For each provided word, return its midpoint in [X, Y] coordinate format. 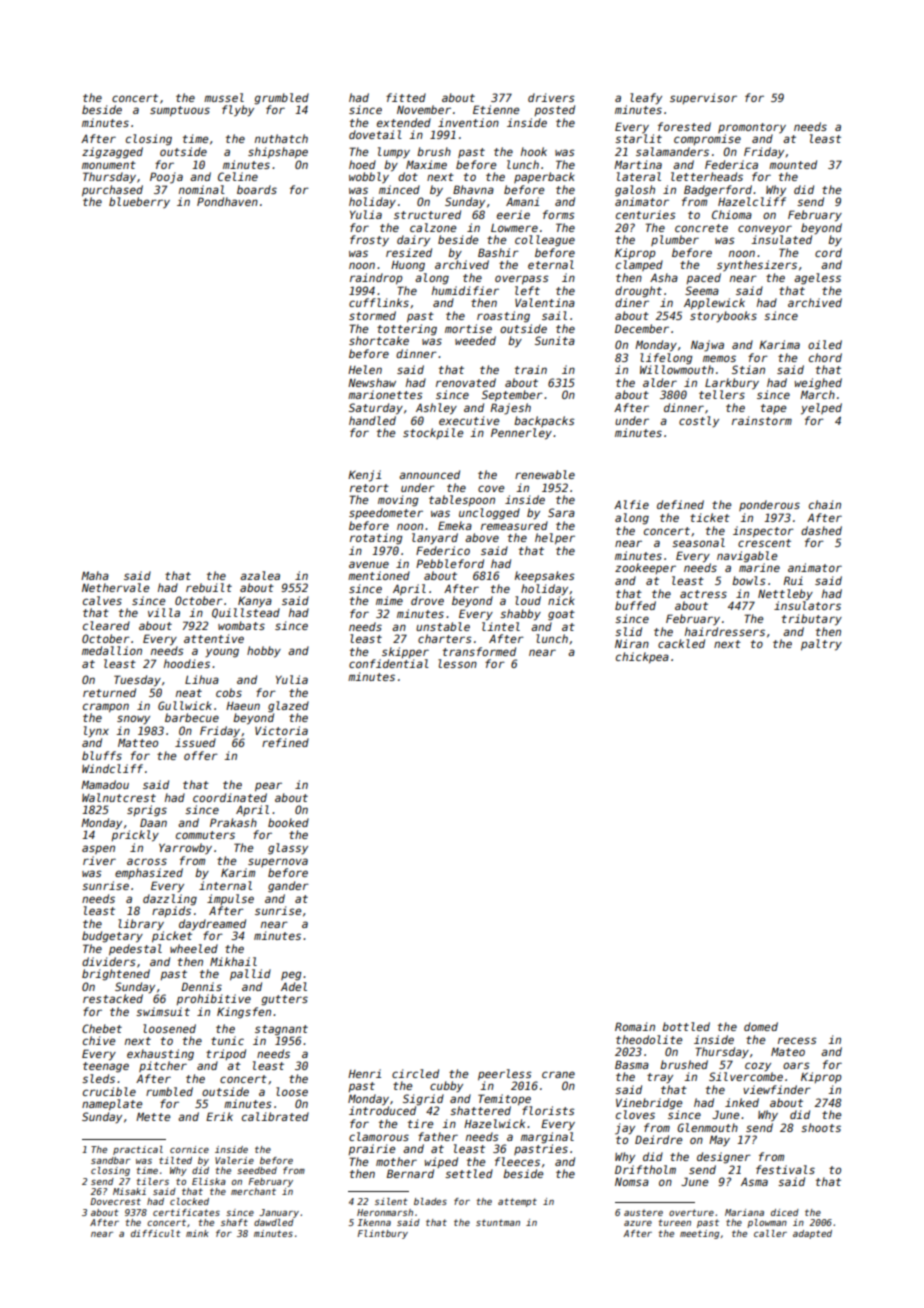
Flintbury [383, 1234]
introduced [382, 1110]
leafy [646, 99]
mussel [224, 97]
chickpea [642, 657]
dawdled [274, 1222]
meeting [699, 1234]
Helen [365, 369]
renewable [545, 474]
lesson [457, 663]
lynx [96, 732]
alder [660, 382]
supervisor [703, 98]
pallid [250, 974]
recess [797, 1040]
